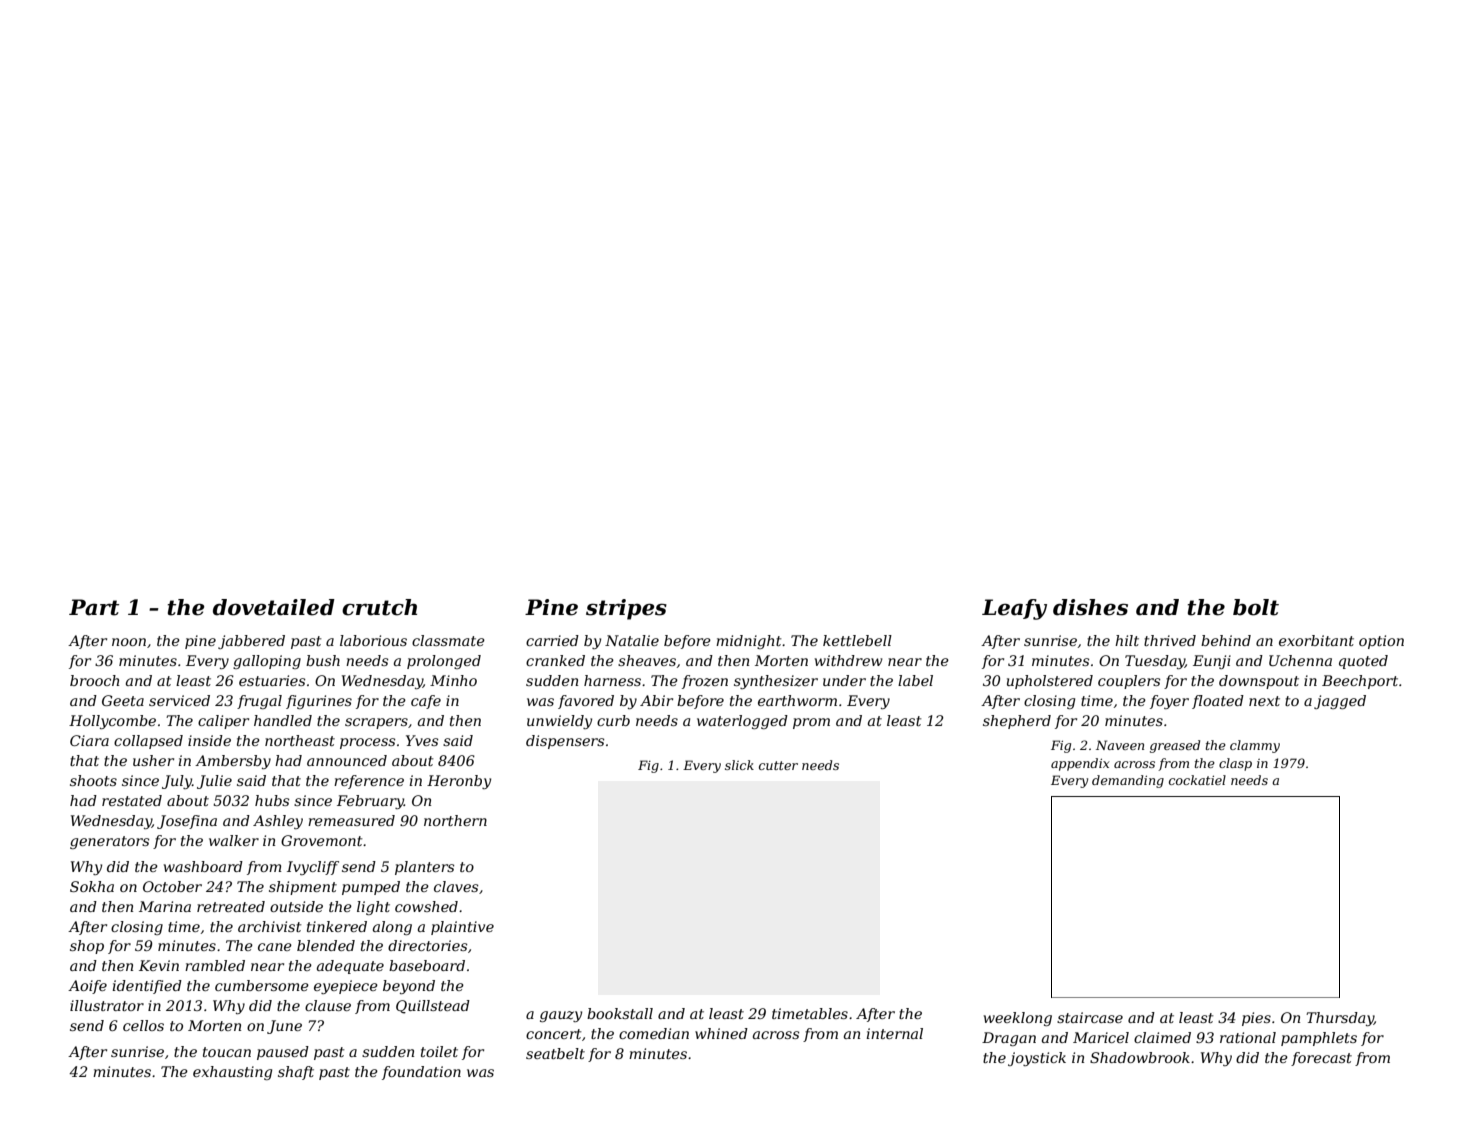  I want to click on foundation, so click(421, 1073).
